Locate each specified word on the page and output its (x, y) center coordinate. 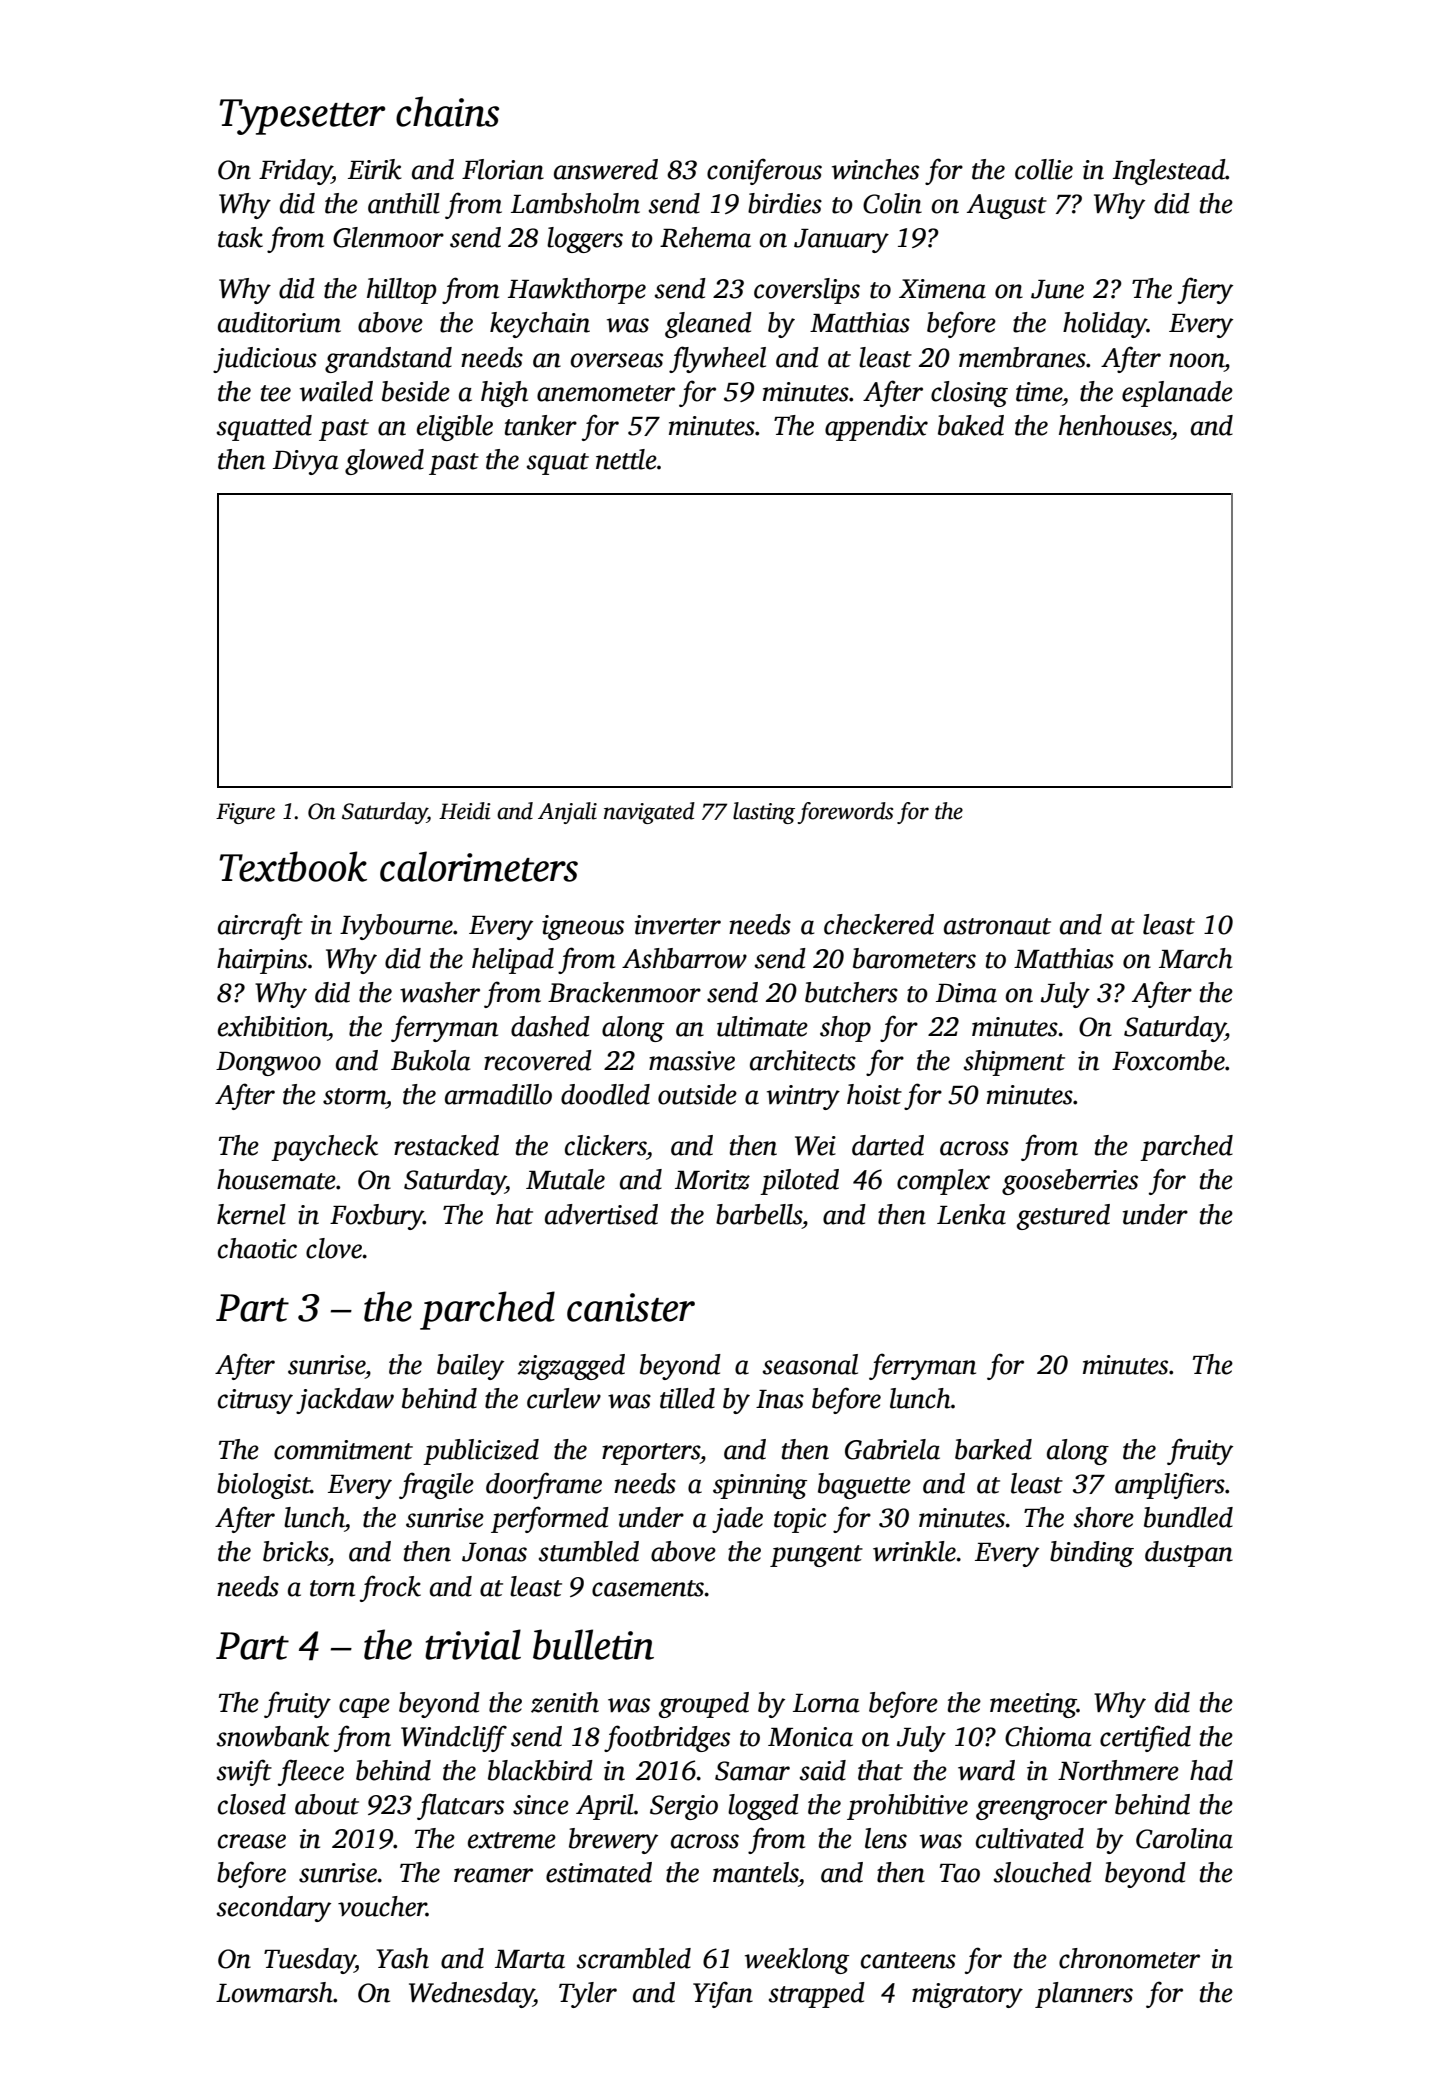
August (1007, 206)
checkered (879, 924)
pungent (816, 1556)
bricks (295, 1551)
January (841, 241)
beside (416, 391)
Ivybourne (396, 927)
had (1211, 1770)
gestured (1063, 1217)
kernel (251, 1214)
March (1196, 958)
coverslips (807, 291)
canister (631, 1307)
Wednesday (471, 1995)
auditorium (279, 322)
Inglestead (1169, 172)
